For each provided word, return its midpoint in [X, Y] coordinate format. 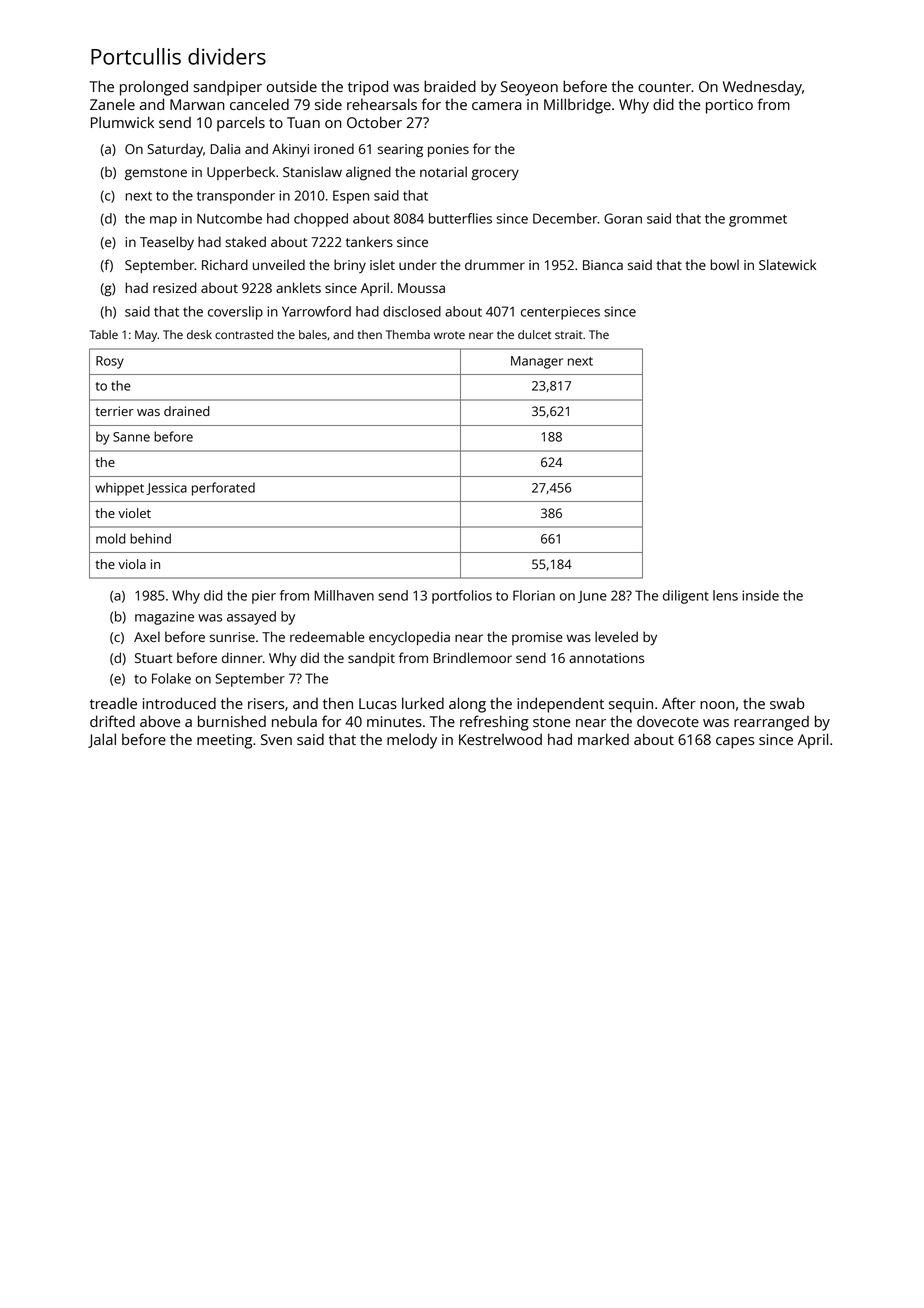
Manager [537, 362]
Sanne [131, 437]
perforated [223, 489]
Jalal [102, 740]
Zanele [112, 104]
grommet [758, 220]
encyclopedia [409, 638]
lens [725, 595]
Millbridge [577, 106]
